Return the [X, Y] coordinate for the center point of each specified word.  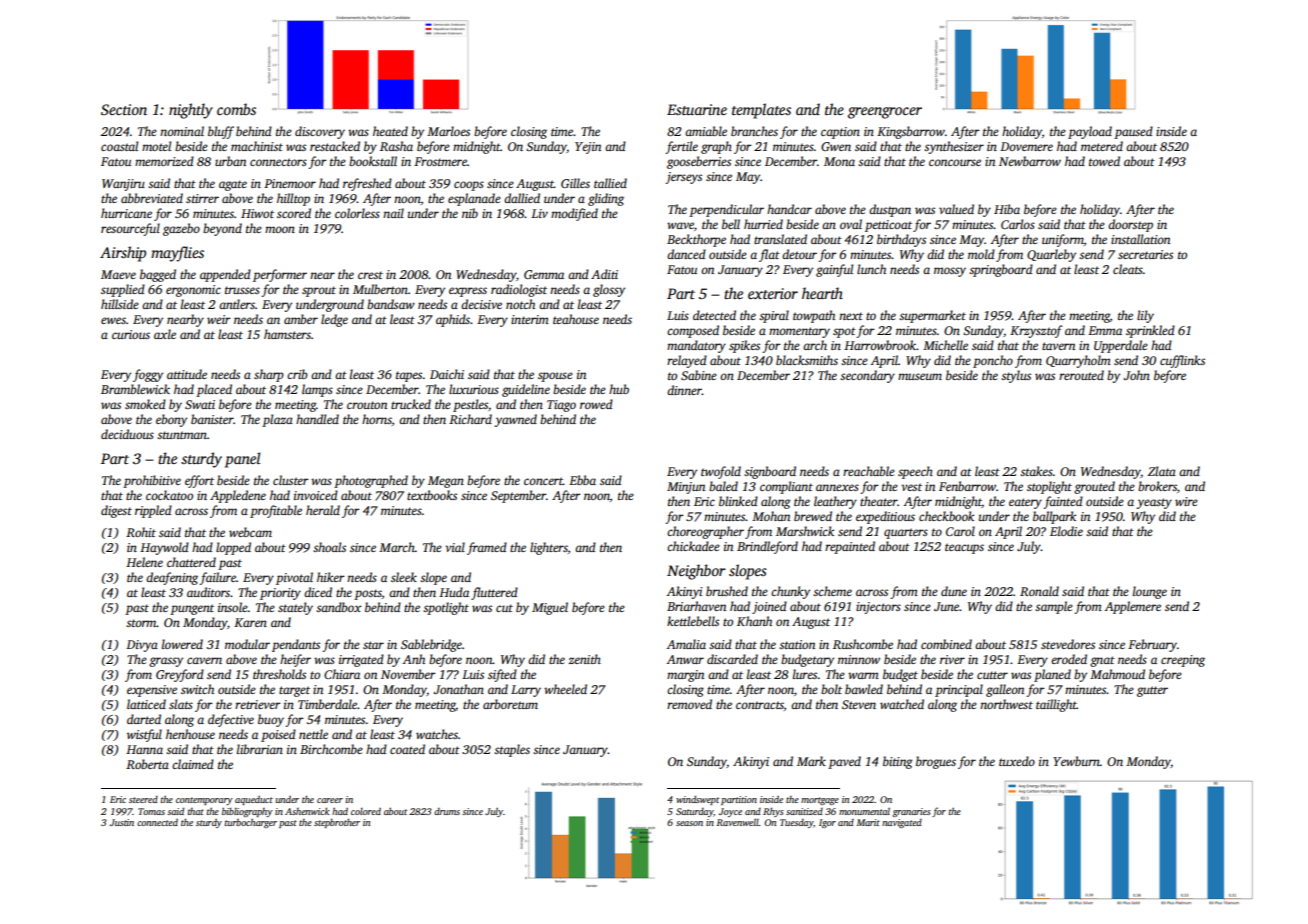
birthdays [901, 240]
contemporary [204, 801]
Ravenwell [737, 822]
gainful [834, 270]
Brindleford [767, 547]
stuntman [182, 435]
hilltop [293, 199]
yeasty [1154, 503]
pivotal [294, 578]
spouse [555, 377]
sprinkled [1150, 331]
